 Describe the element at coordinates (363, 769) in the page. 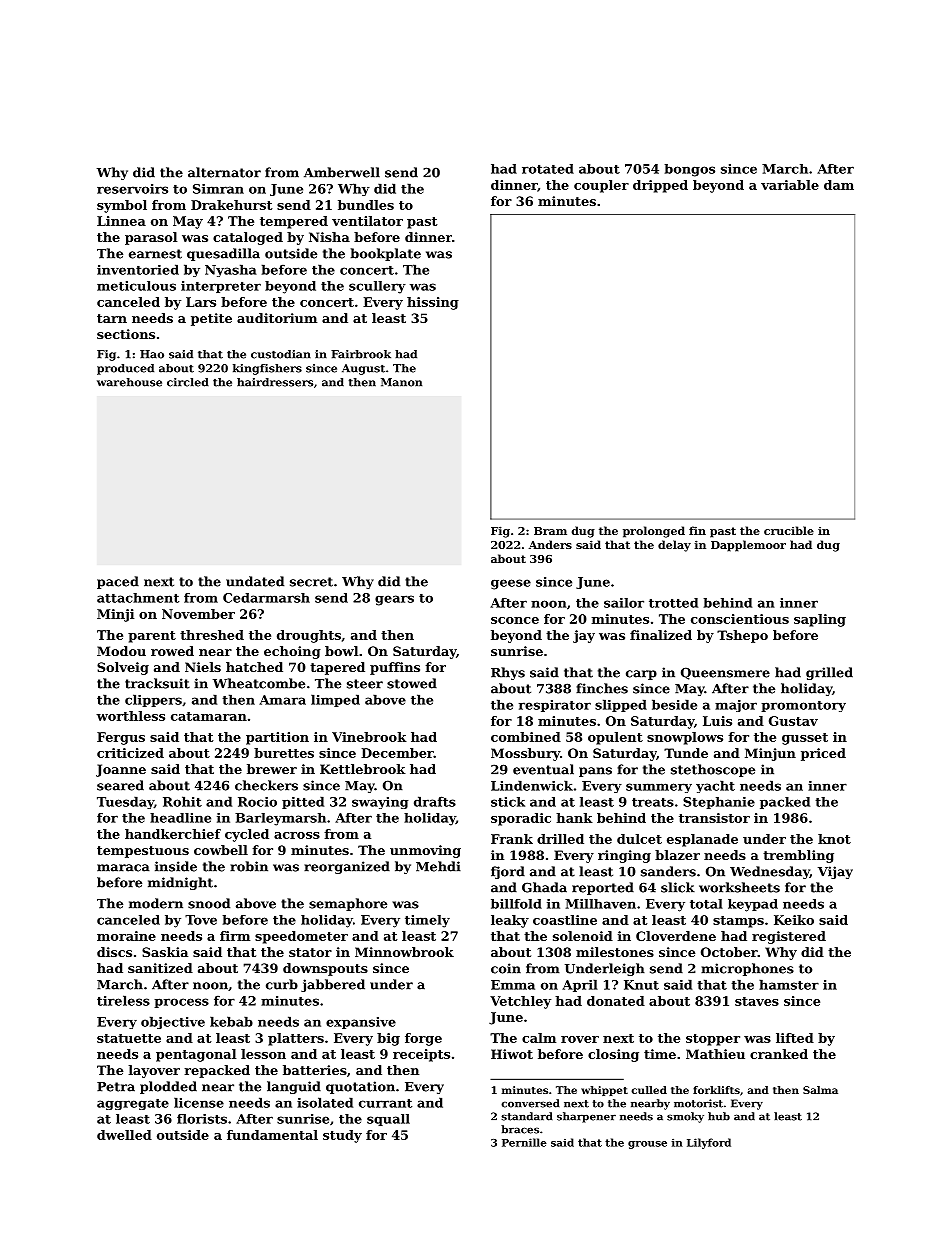

I see `Kettlebrook` at that location.
